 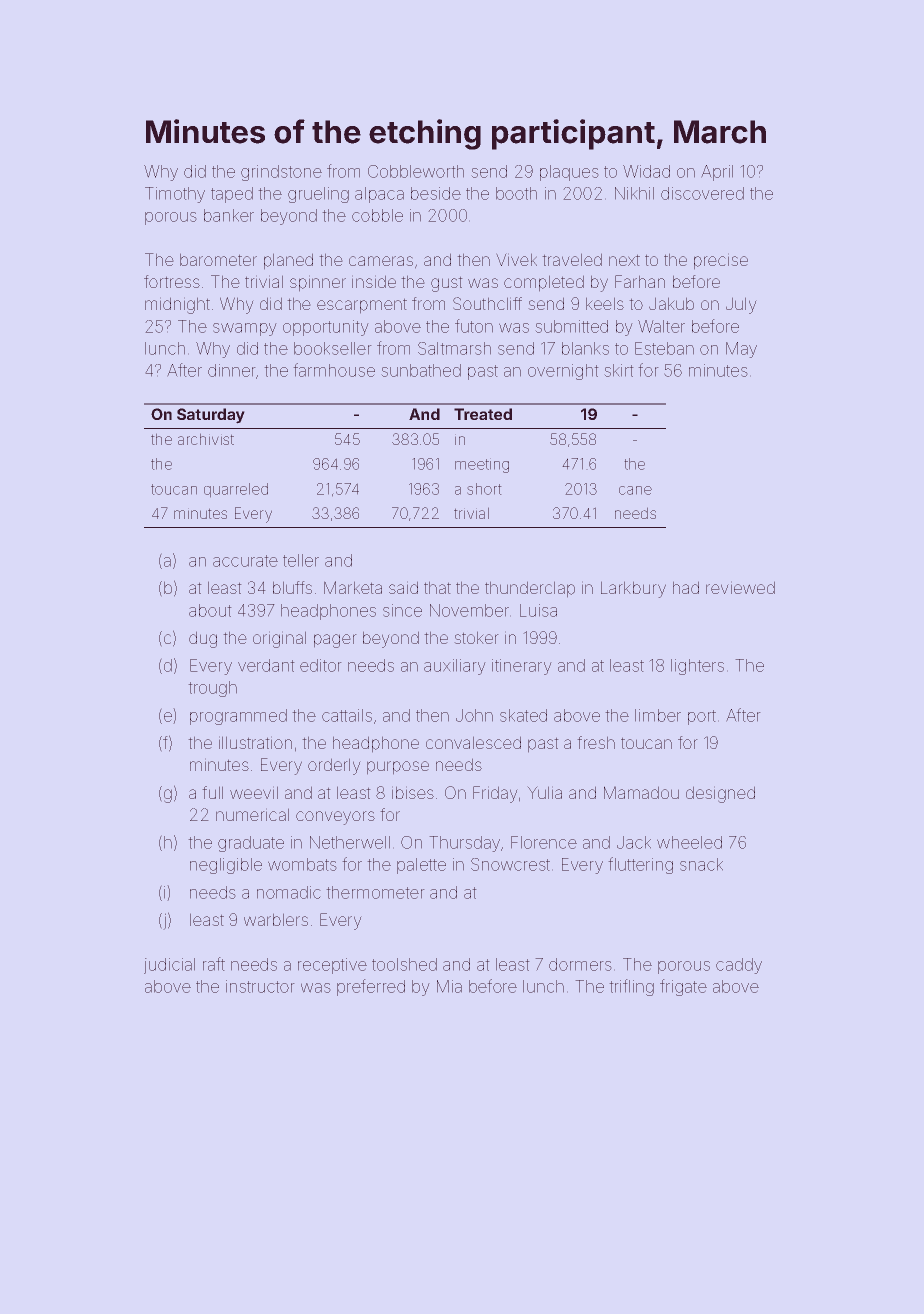 What do you see at coordinates (484, 489) in the image?
I see `short` at bounding box center [484, 489].
